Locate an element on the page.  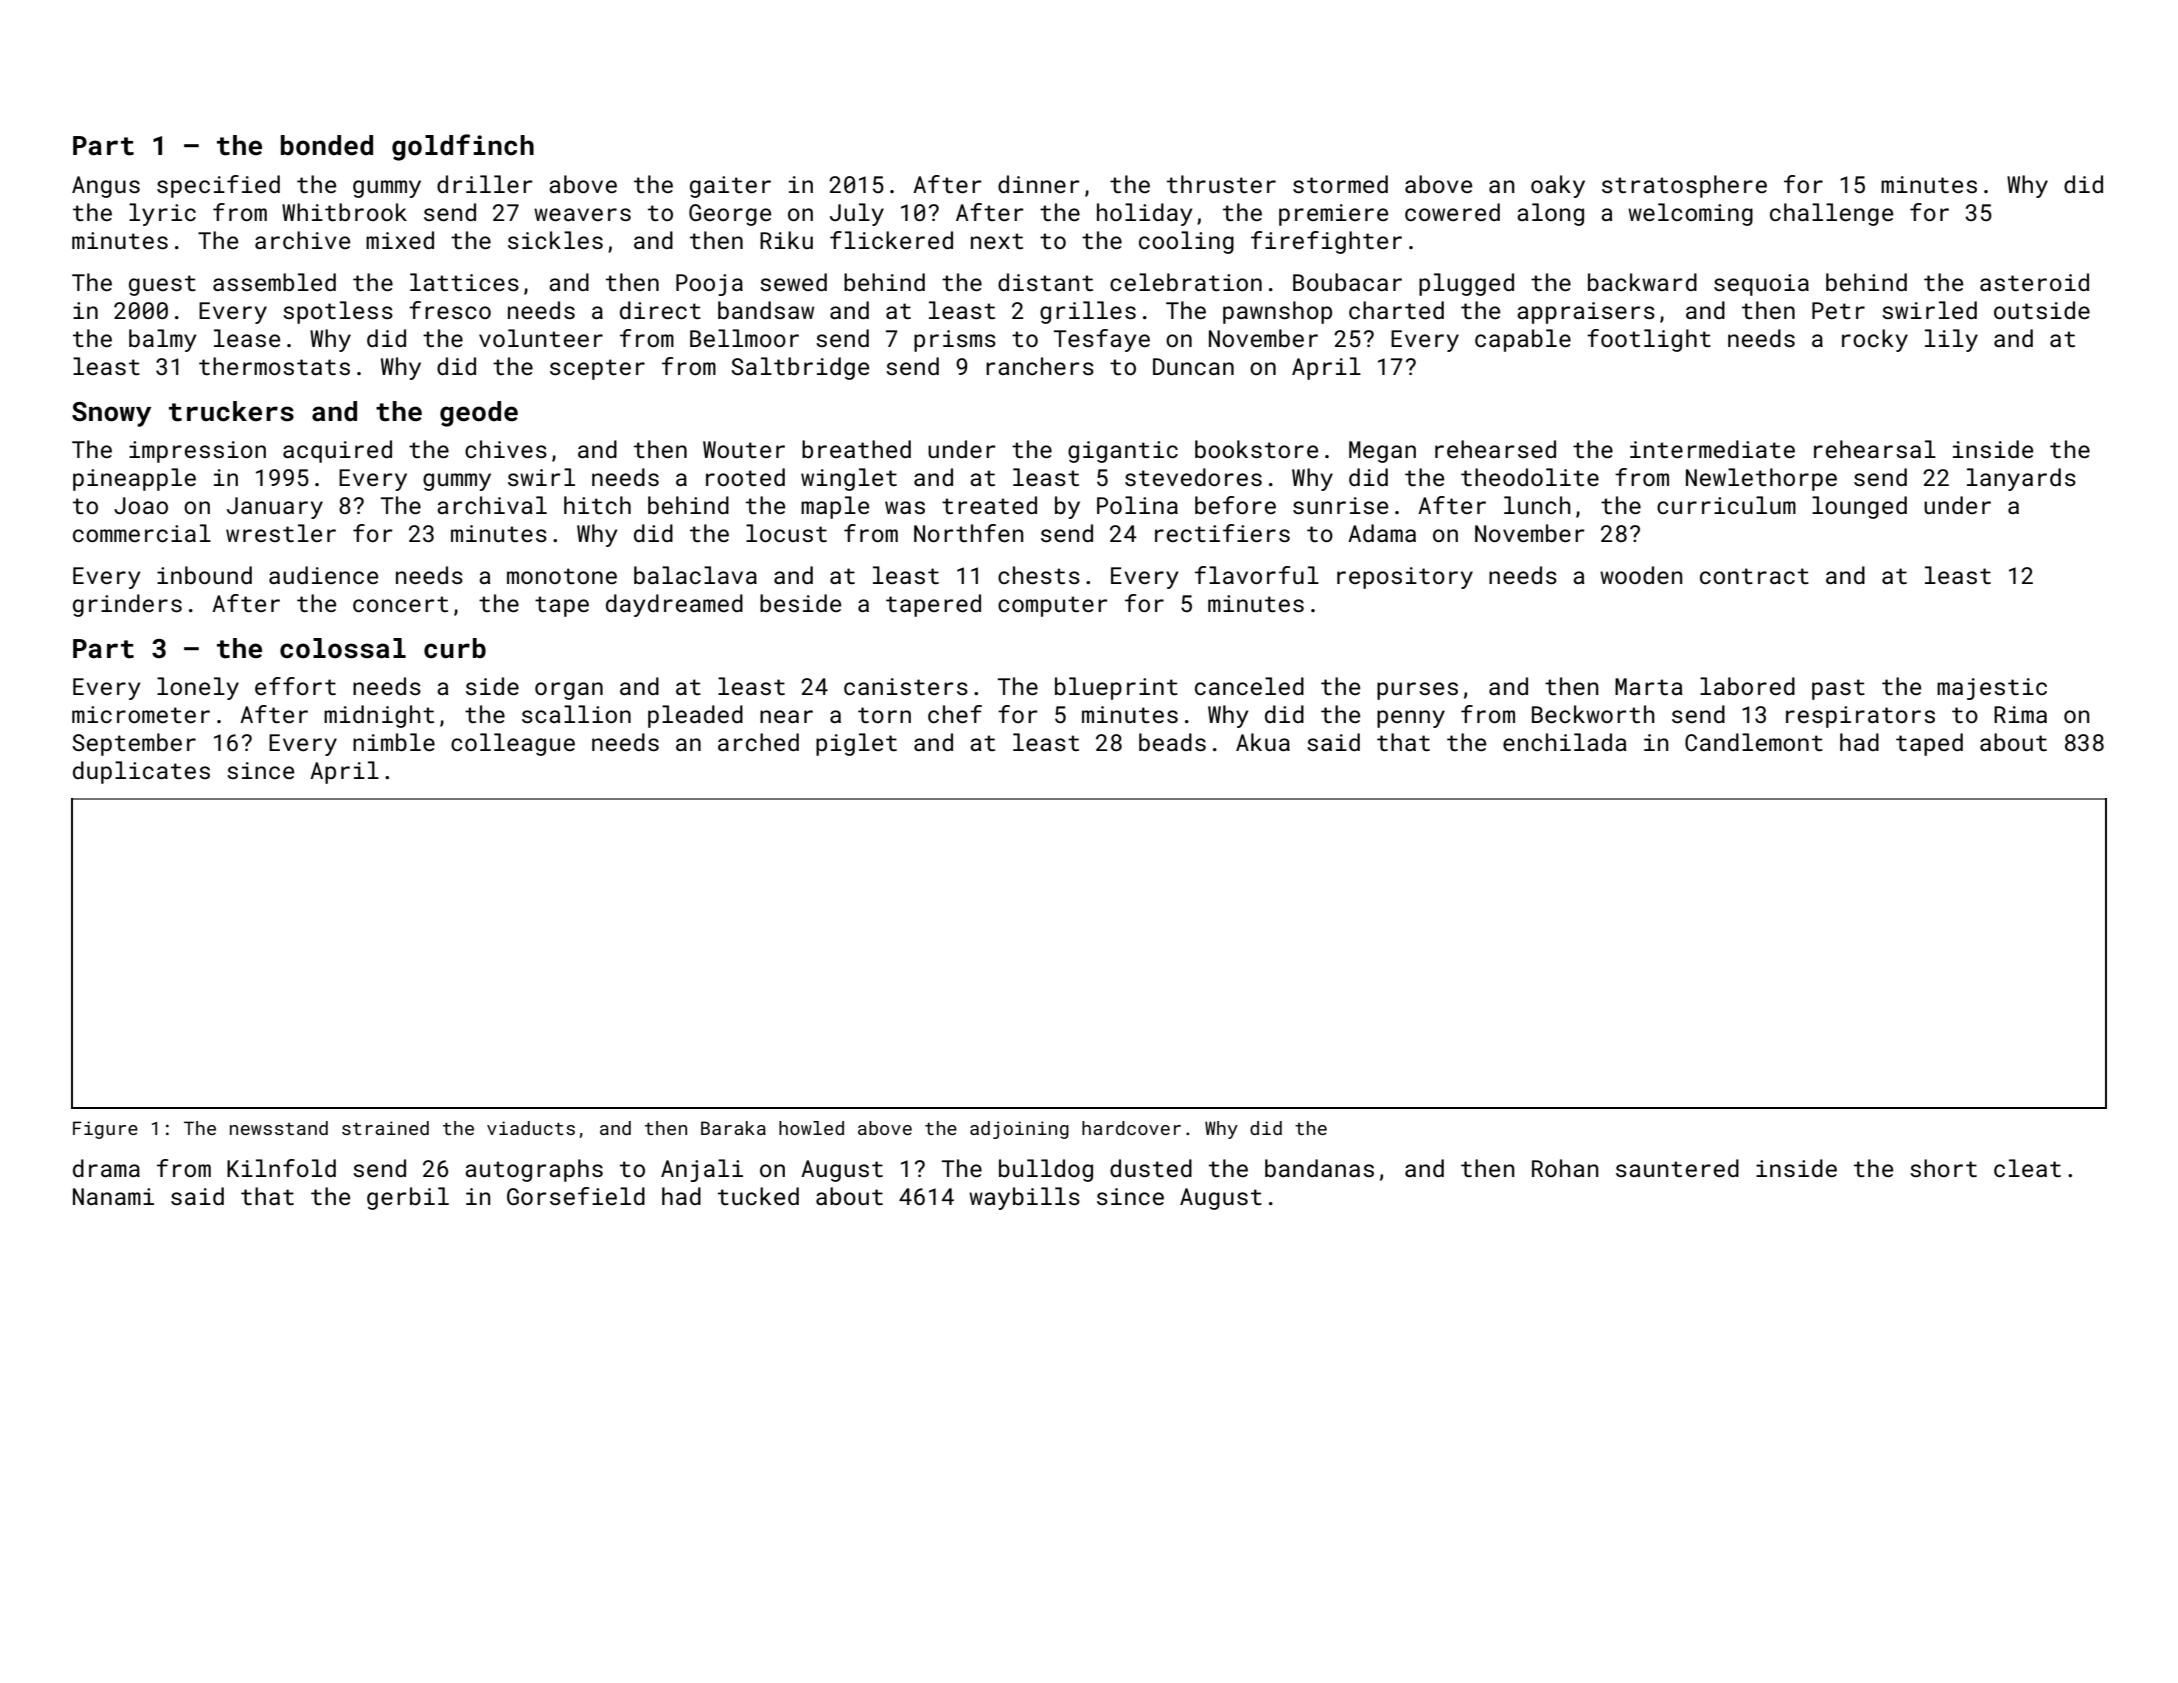
lounged is located at coordinates (1859, 507).
